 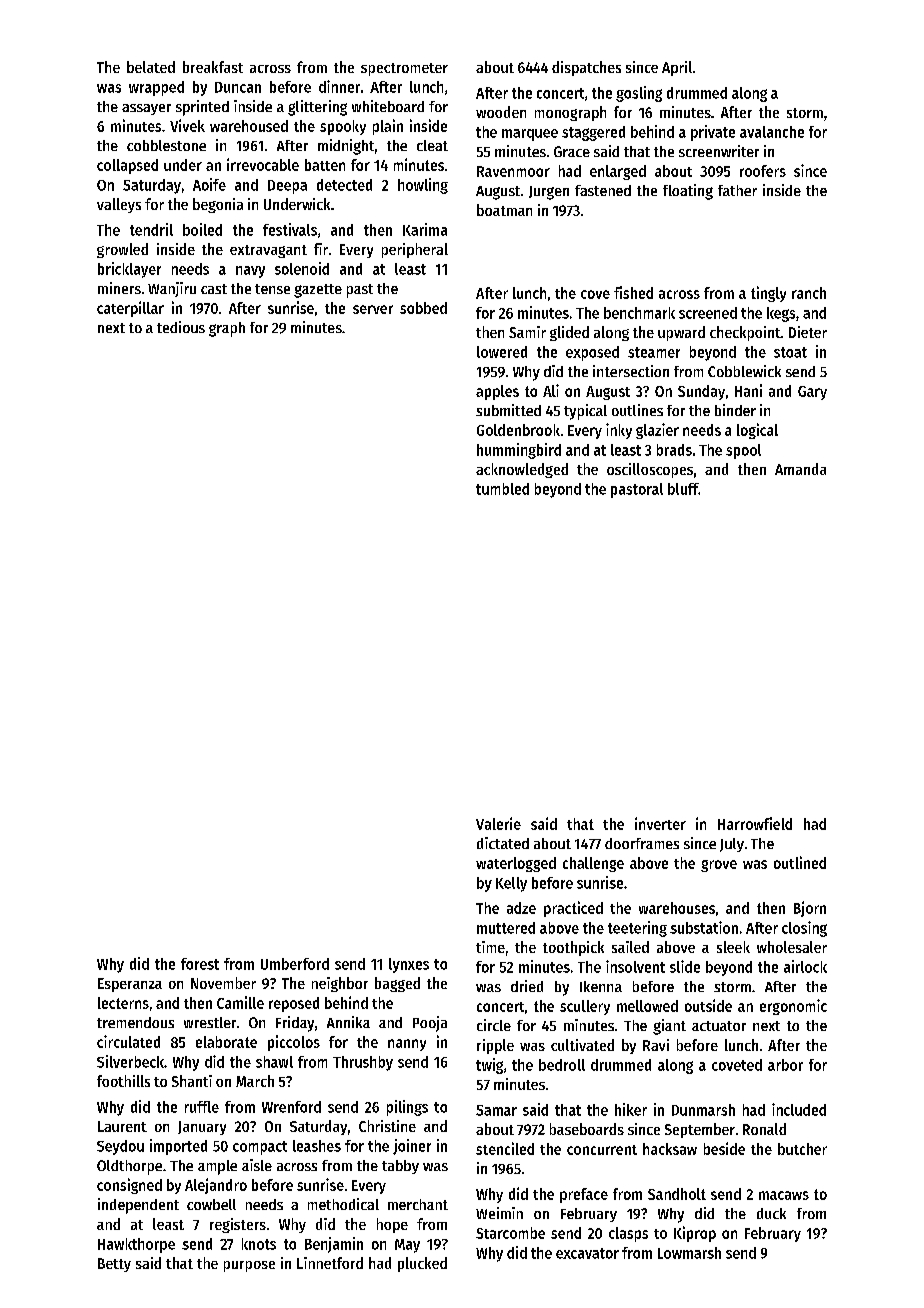 What do you see at coordinates (128, 1041) in the image?
I see `circulated` at bounding box center [128, 1041].
